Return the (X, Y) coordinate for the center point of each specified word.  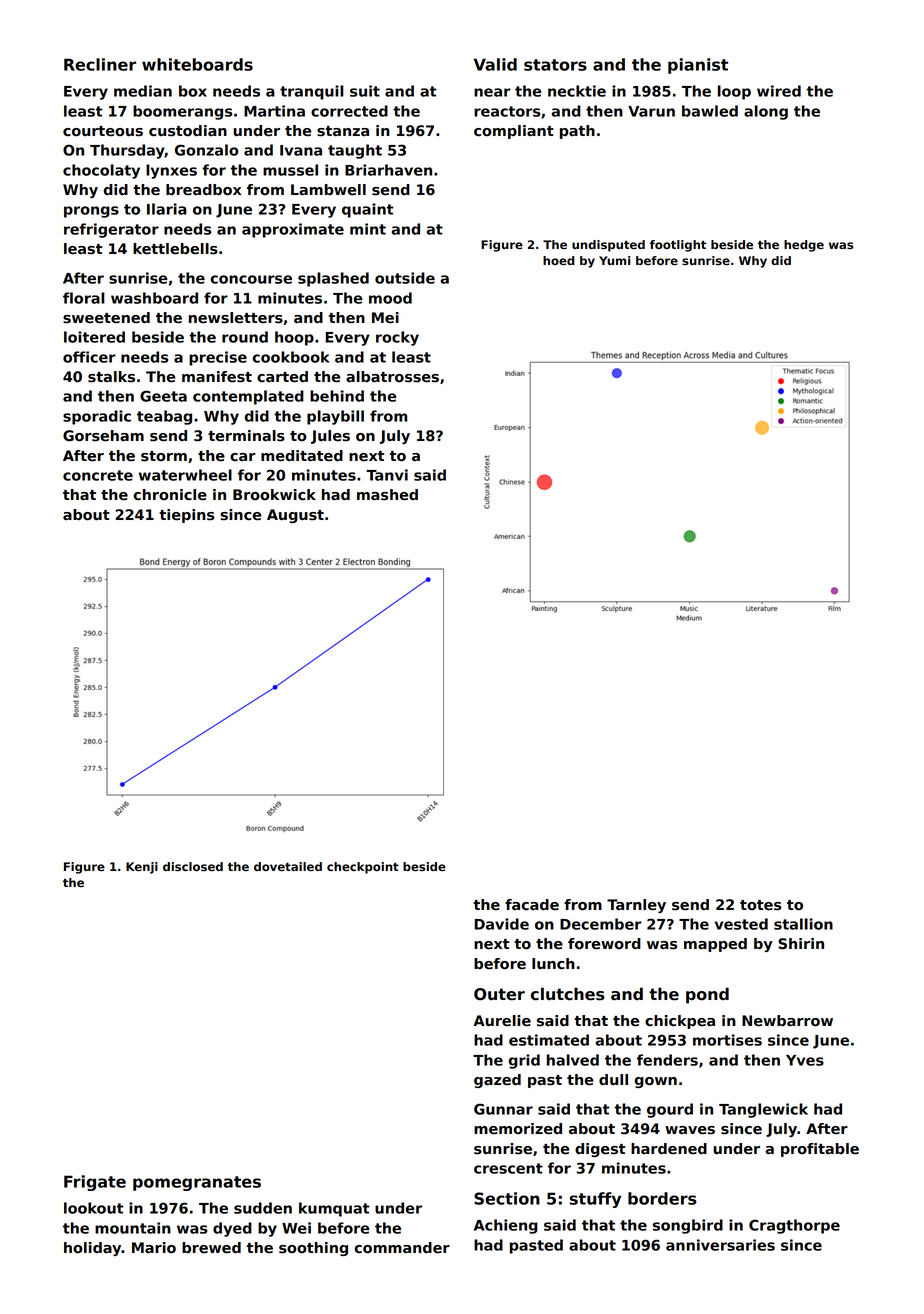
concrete (98, 475)
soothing (313, 1249)
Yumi (614, 260)
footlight (678, 246)
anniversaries (720, 1245)
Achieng (506, 1226)
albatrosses (392, 377)
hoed (558, 260)
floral (84, 298)
